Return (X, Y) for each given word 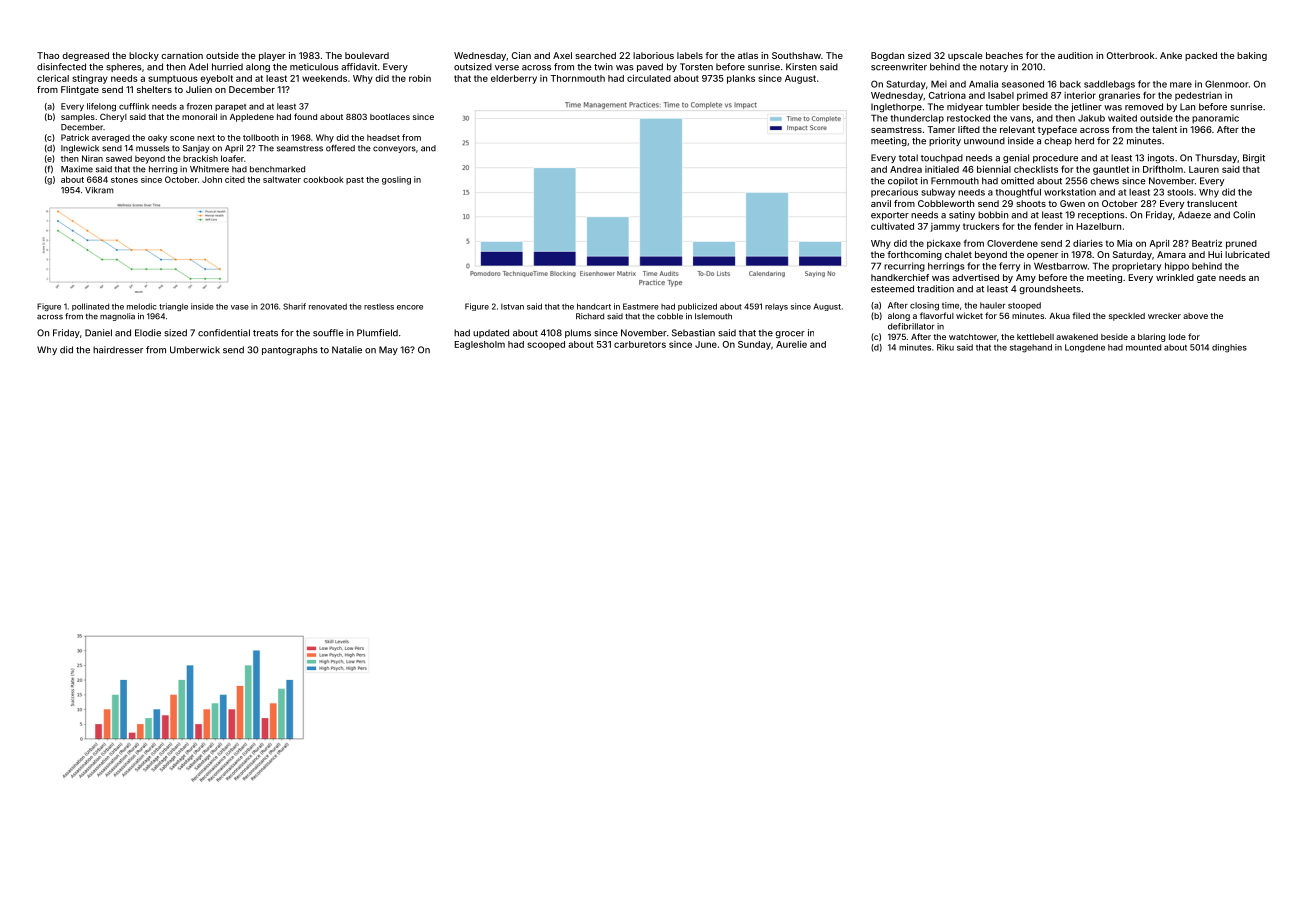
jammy (945, 227)
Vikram (99, 190)
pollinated (90, 307)
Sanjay (196, 149)
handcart (594, 306)
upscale (965, 56)
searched (595, 55)
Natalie (347, 350)
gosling (396, 180)
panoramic (1215, 119)
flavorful (937, 315)
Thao (48, 55)
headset (383, 137)
